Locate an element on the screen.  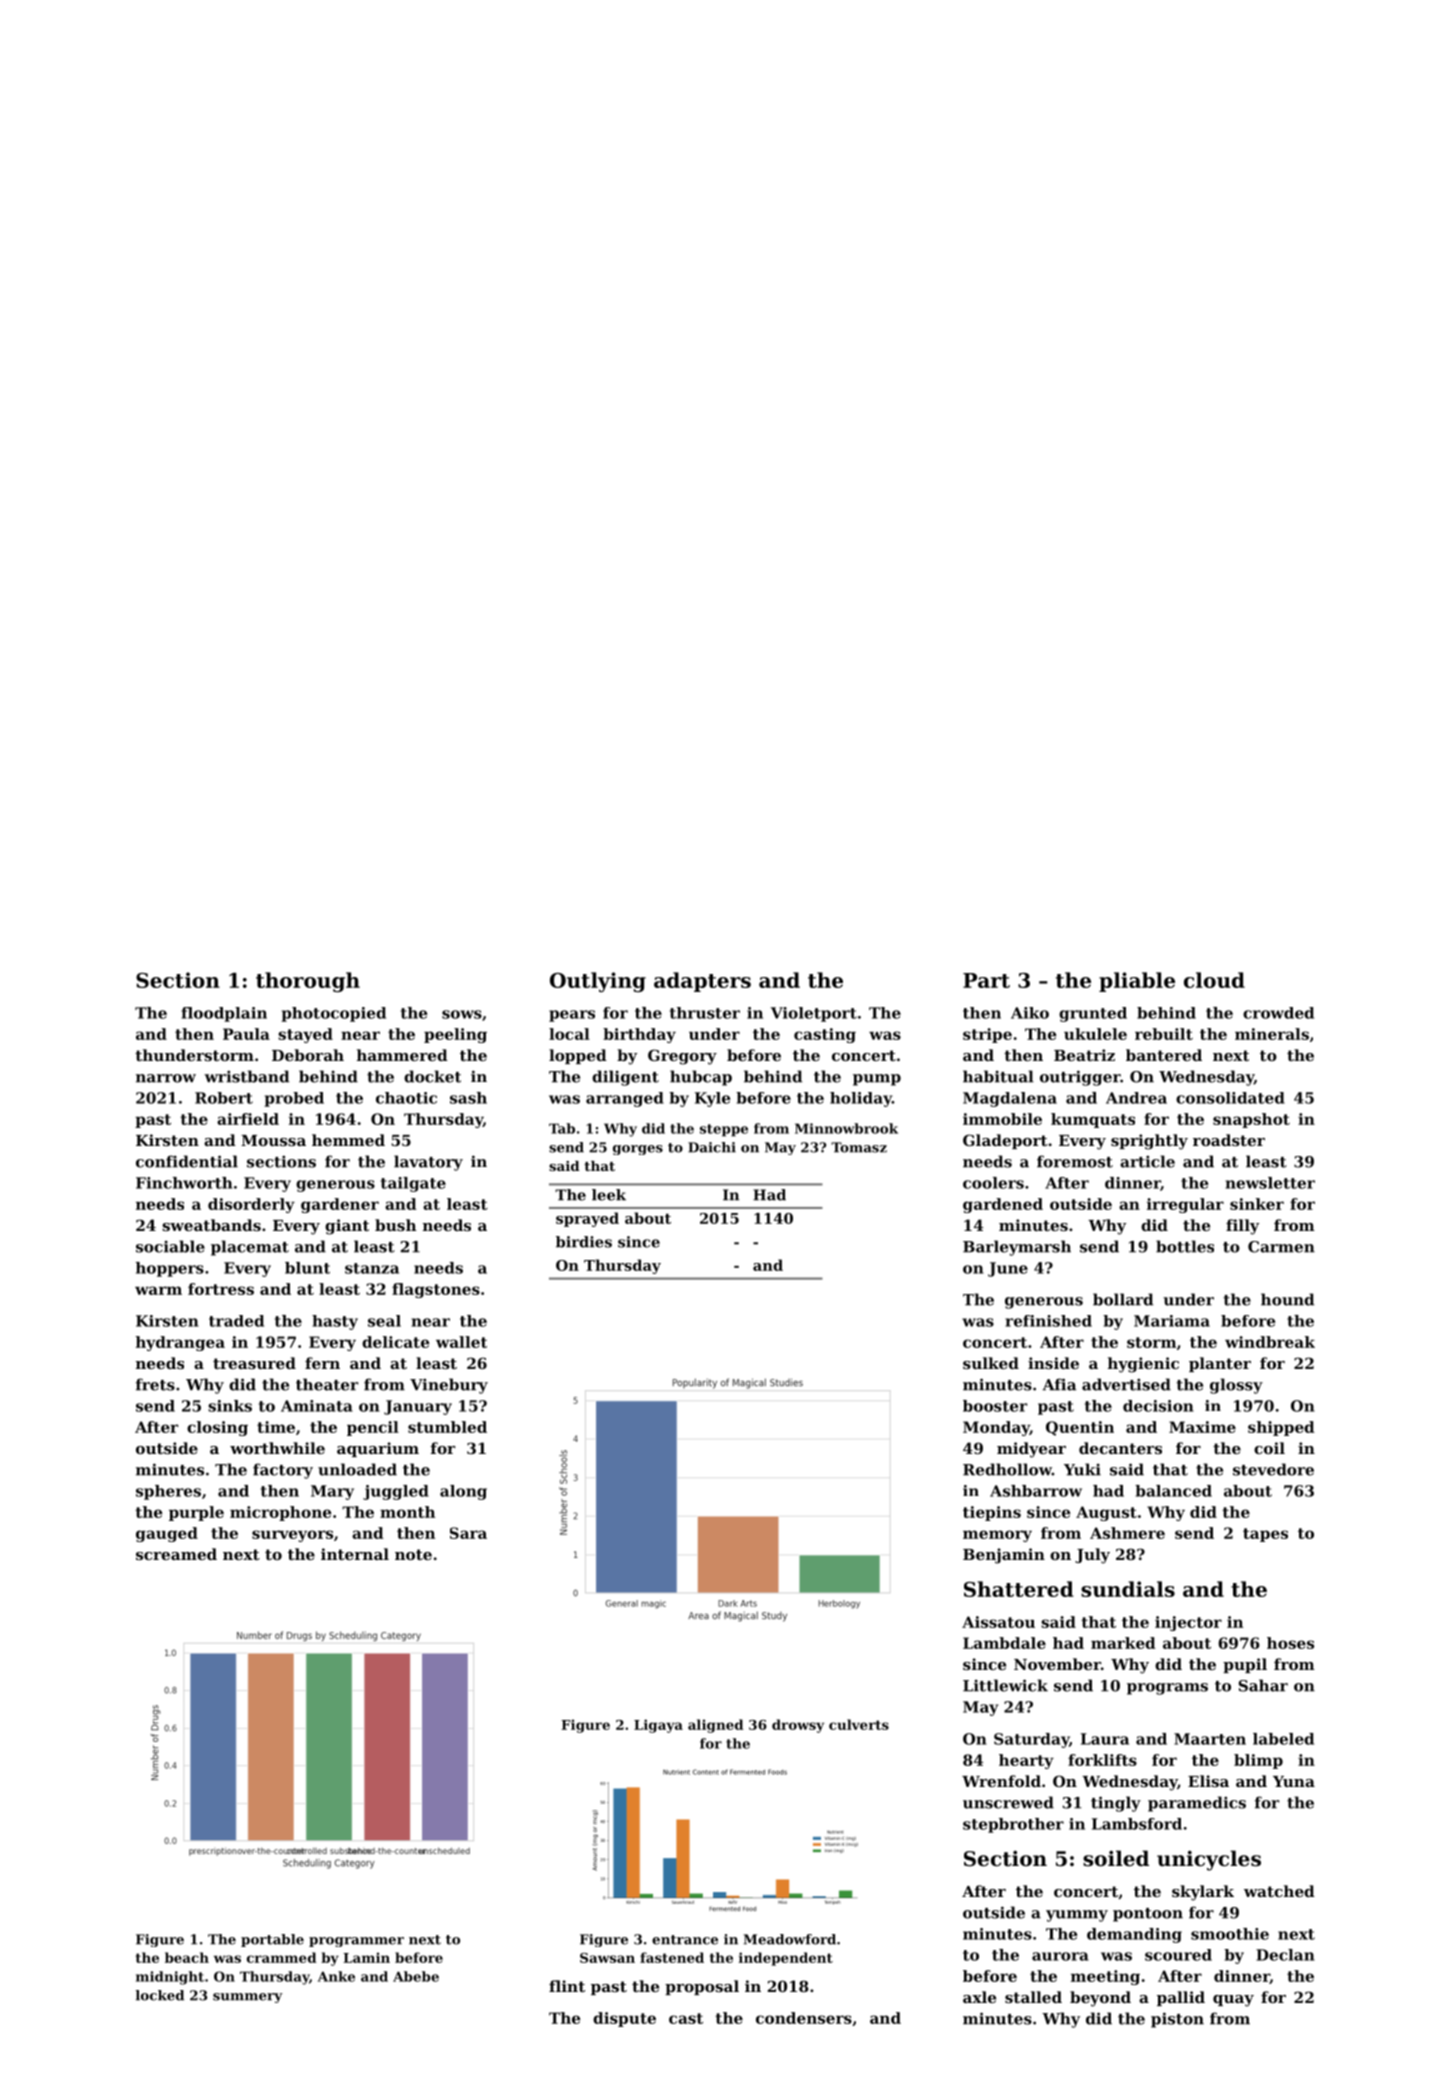
internal is located at coordinates (355, 1554).
